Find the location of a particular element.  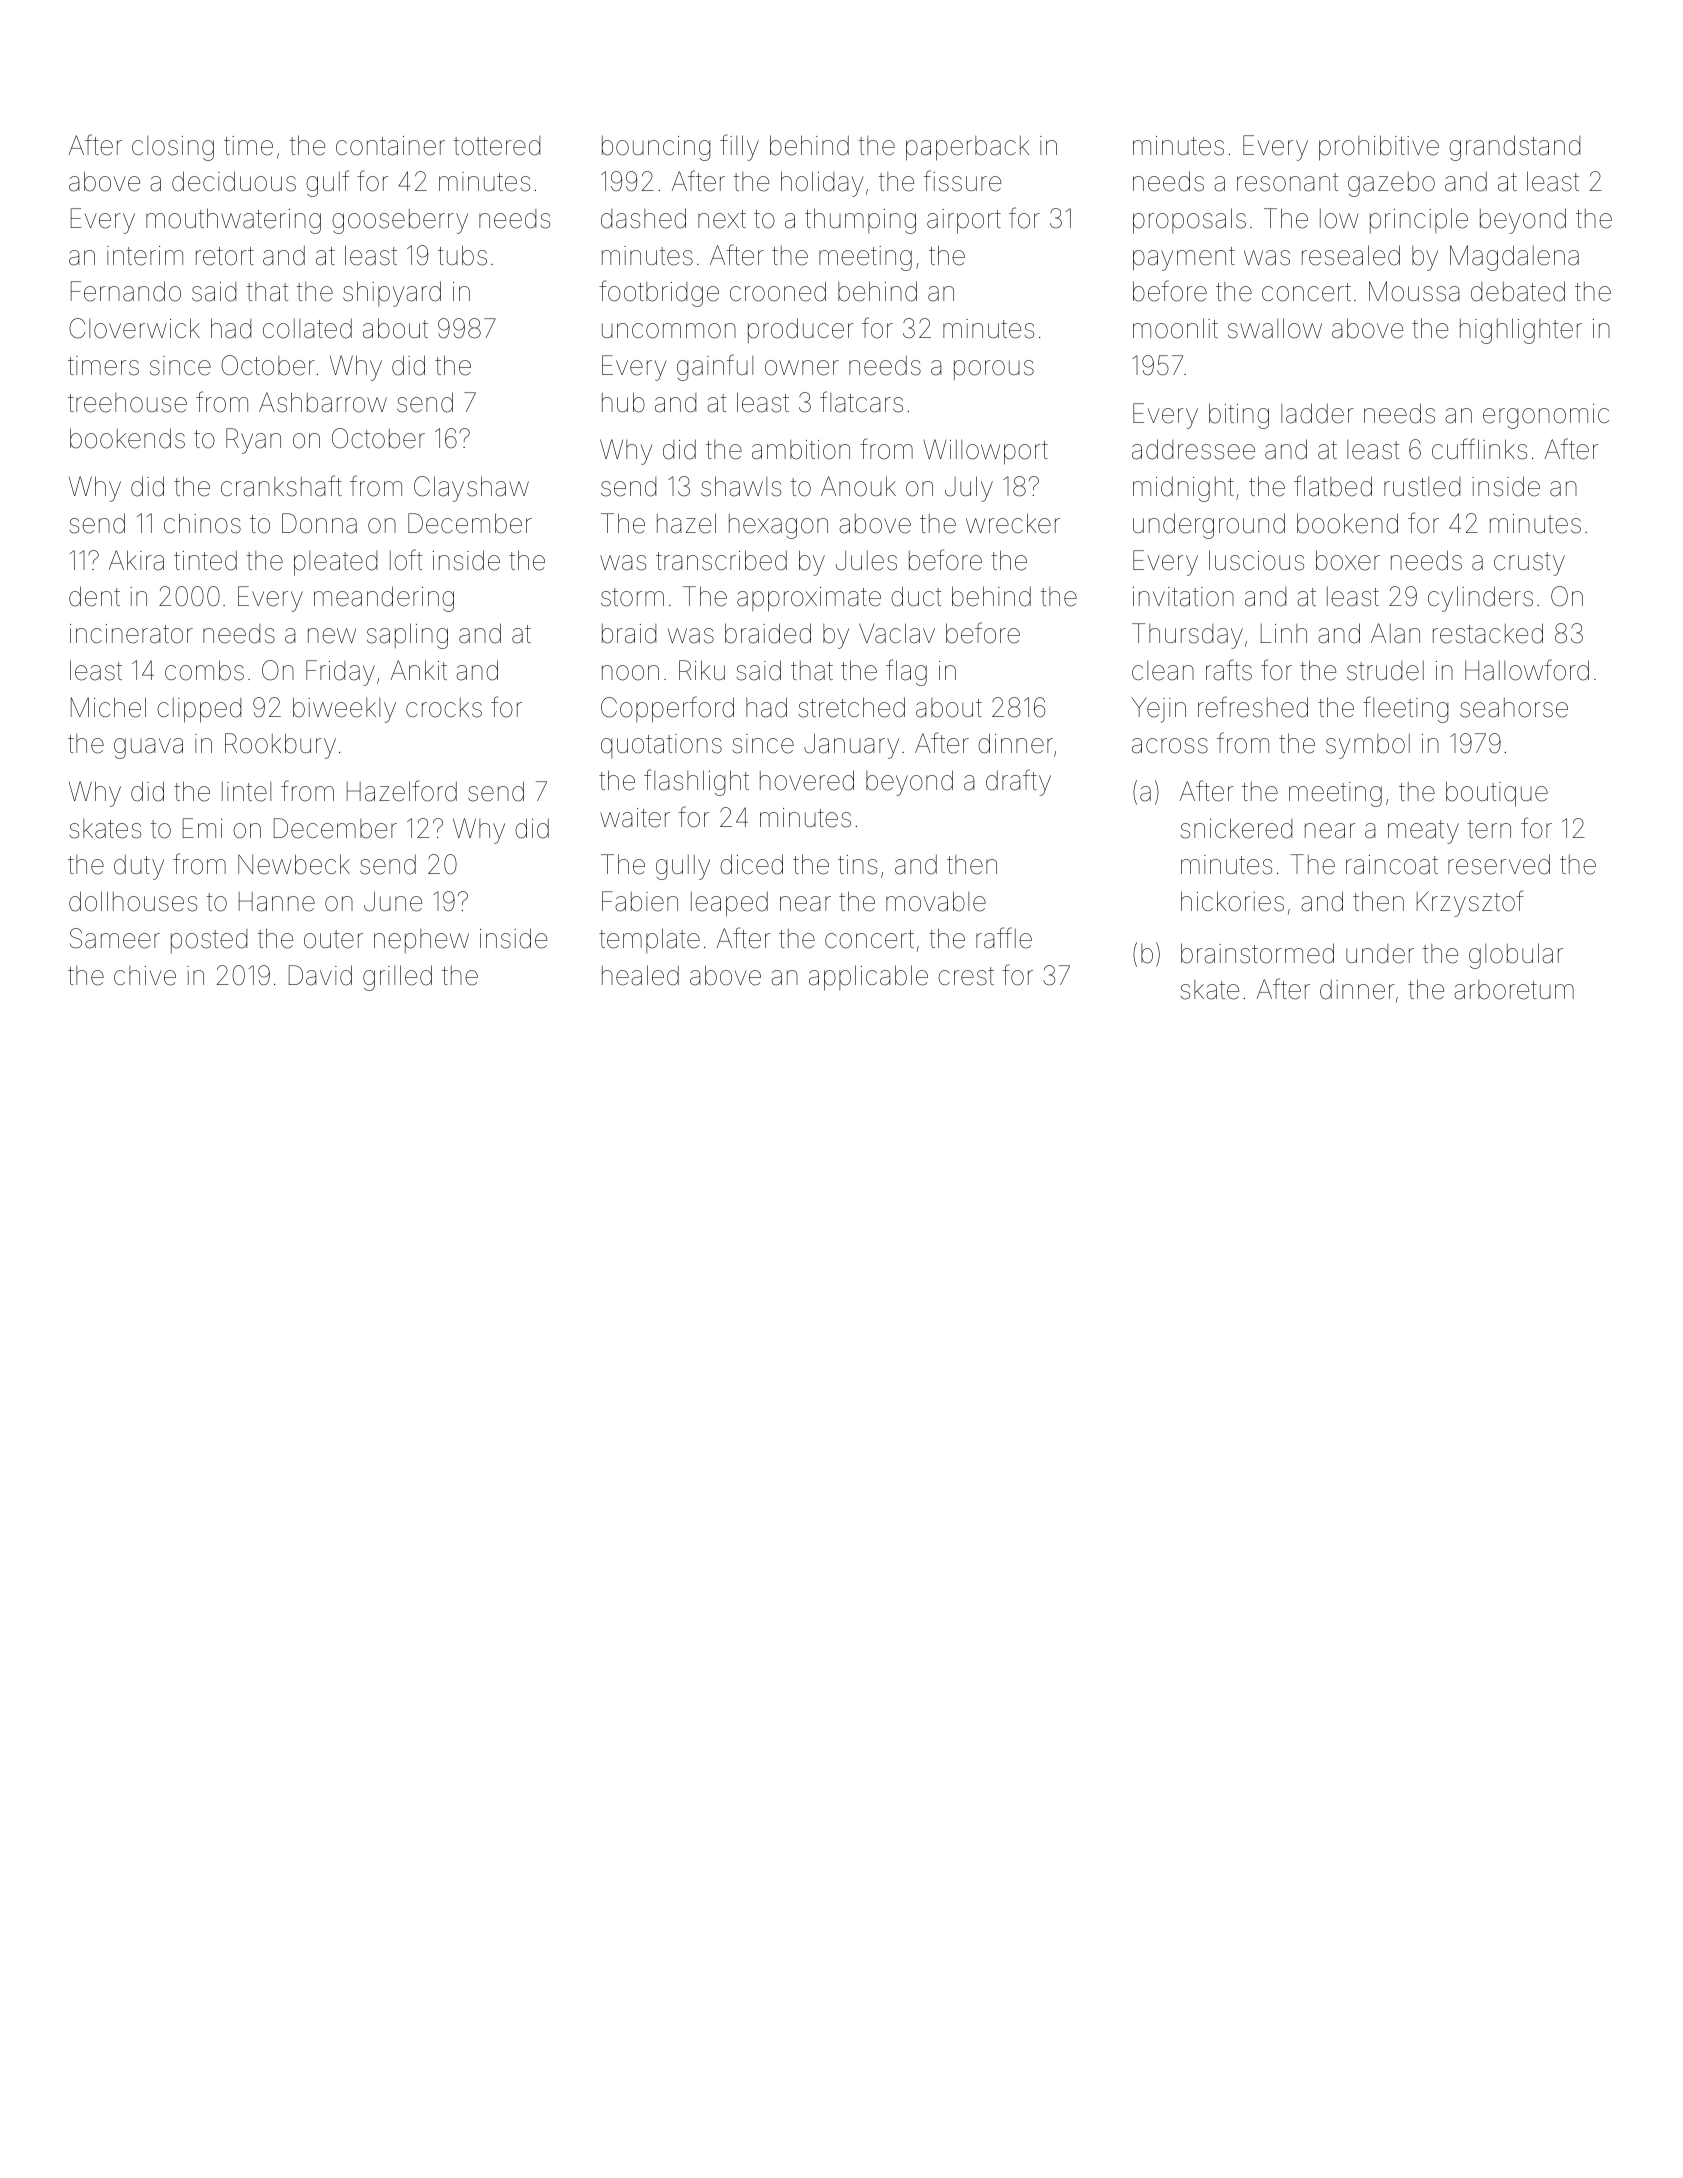

grandstand is located at coordinates (1514, 148).
